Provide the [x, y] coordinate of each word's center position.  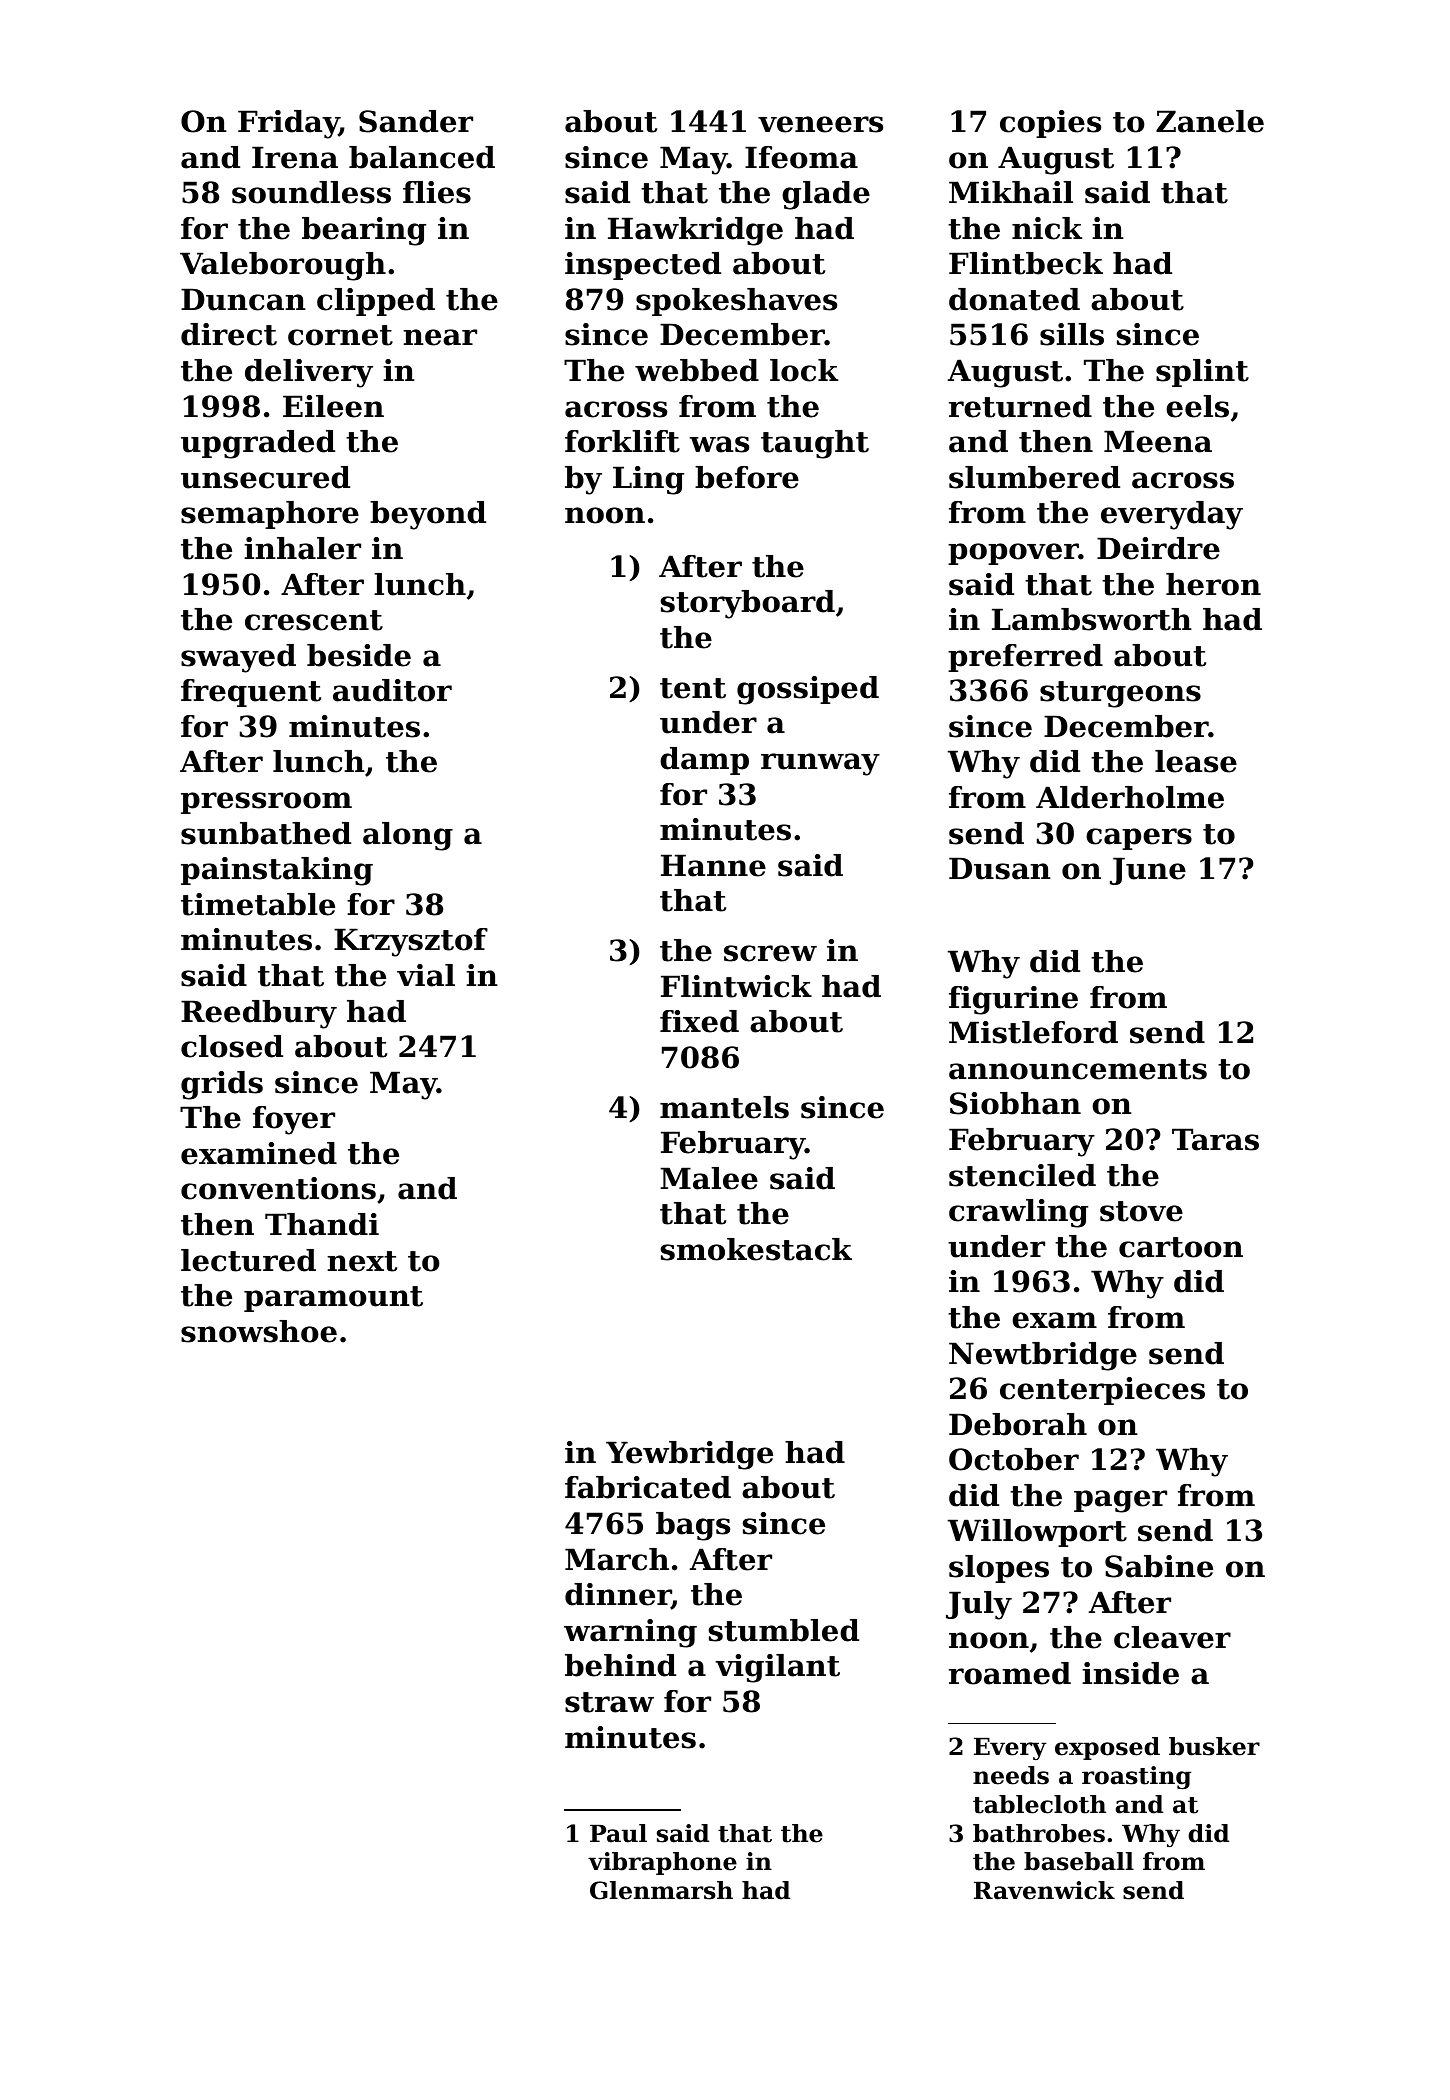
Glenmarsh [661, 1890]
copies [1050, 124]
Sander [416, 121]
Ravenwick [1044, 1890]
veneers [820, 124]
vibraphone [662, 1863]
